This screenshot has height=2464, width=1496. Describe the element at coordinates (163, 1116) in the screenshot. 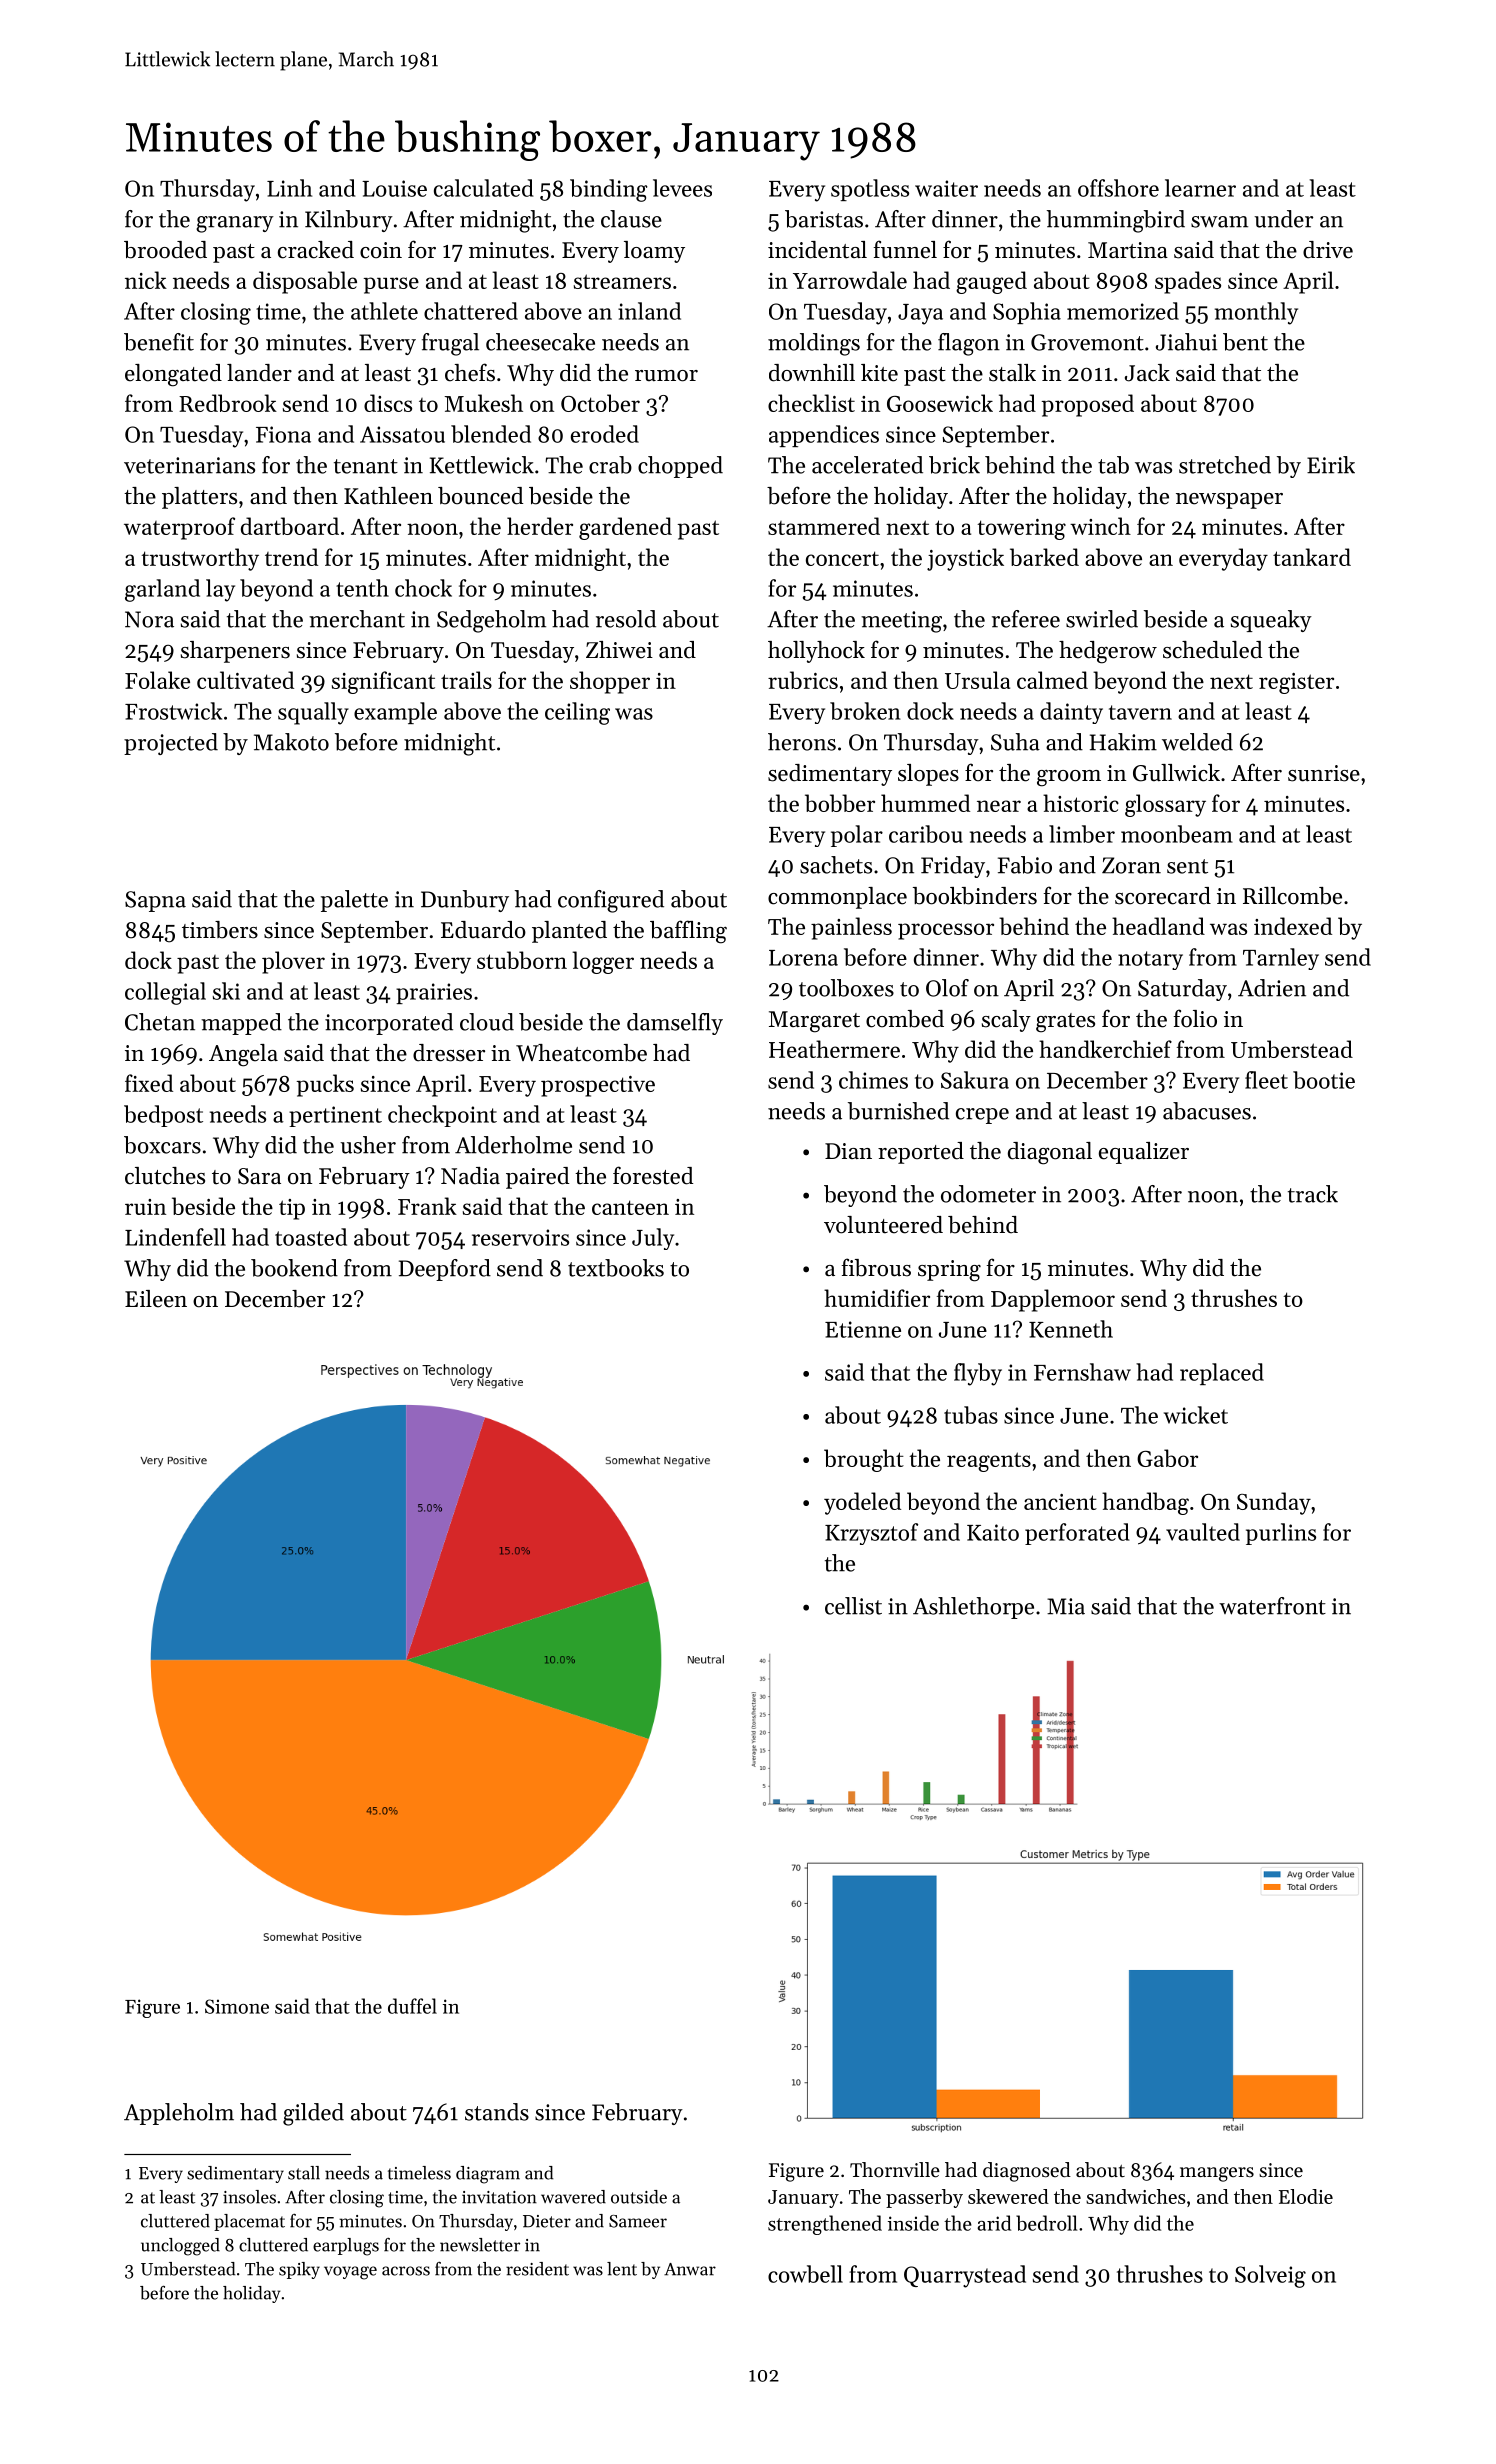

I see `bedpost` at that location.
